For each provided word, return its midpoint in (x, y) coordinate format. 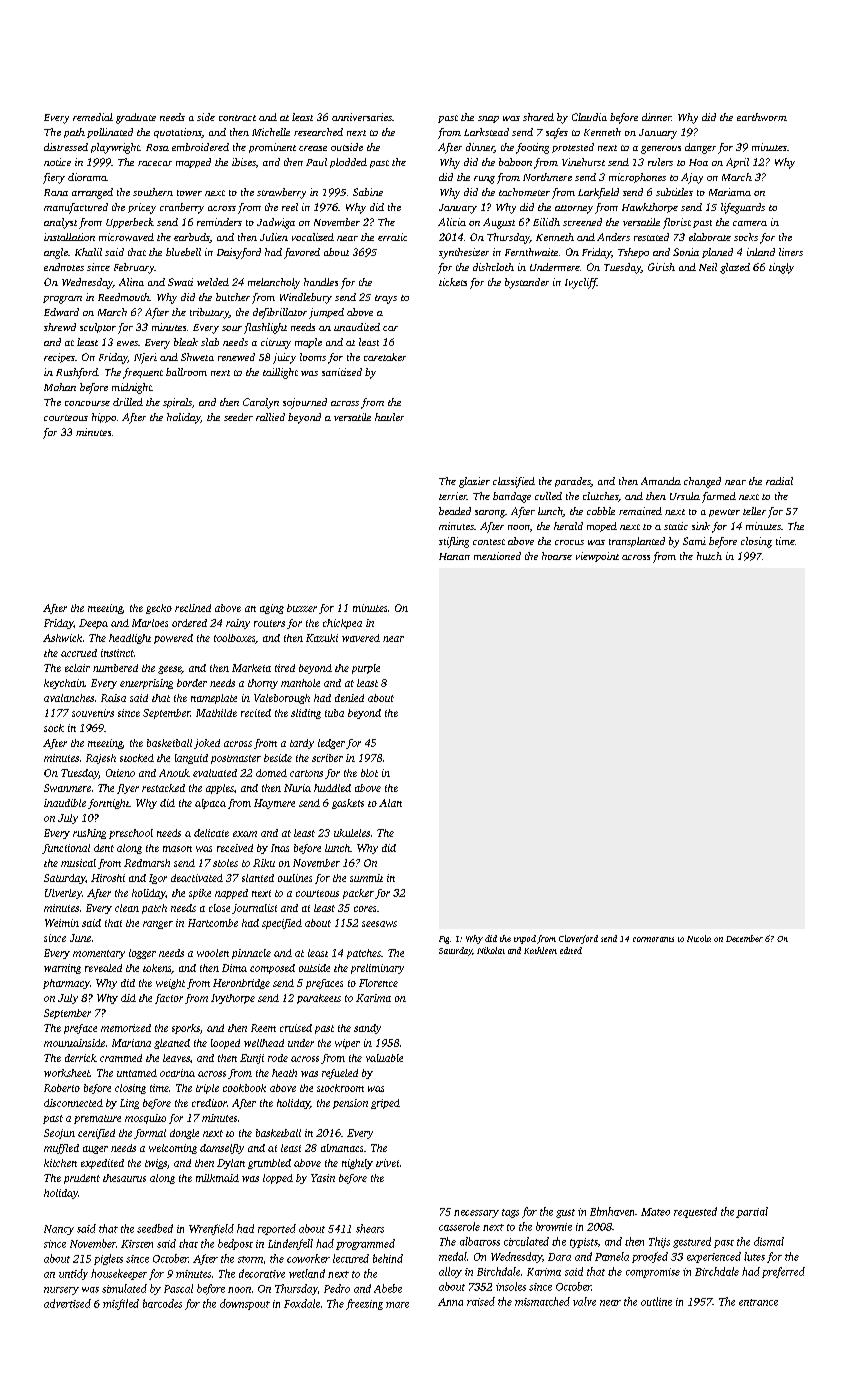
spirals (177, 403)
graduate (136, 118)
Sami (694, 541)
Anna (450, 1302)
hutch (709, 556)
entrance (758, 1302)
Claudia (589, 117)
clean (127, 908)
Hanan (454, 556)
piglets (108, 1259)
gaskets (348, 804)
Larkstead (486, 132)
